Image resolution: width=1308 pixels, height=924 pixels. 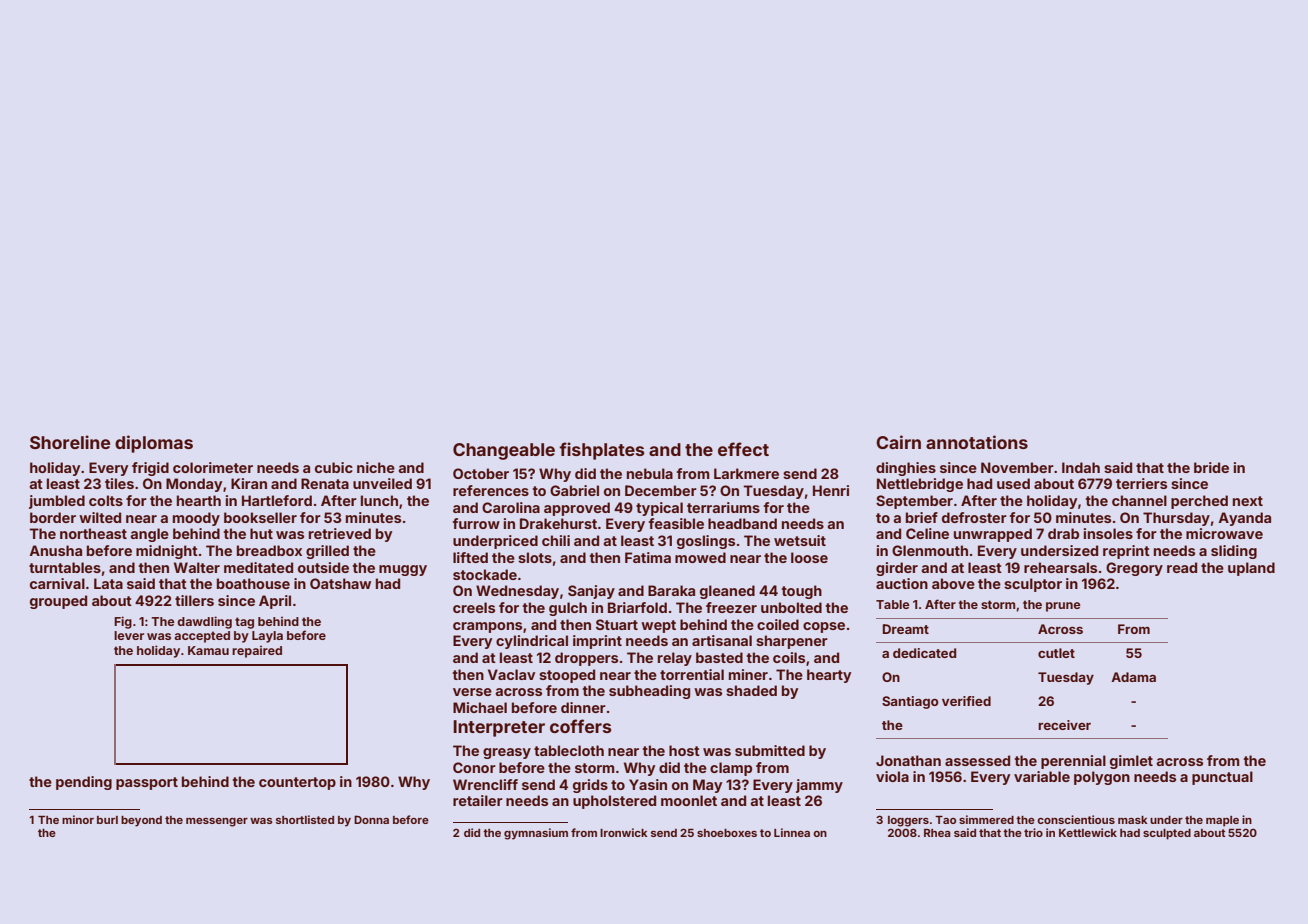 What do you see at coordinates (824, 627) in the screenshot?
I see `copse` at bounding box center [824, 627].
